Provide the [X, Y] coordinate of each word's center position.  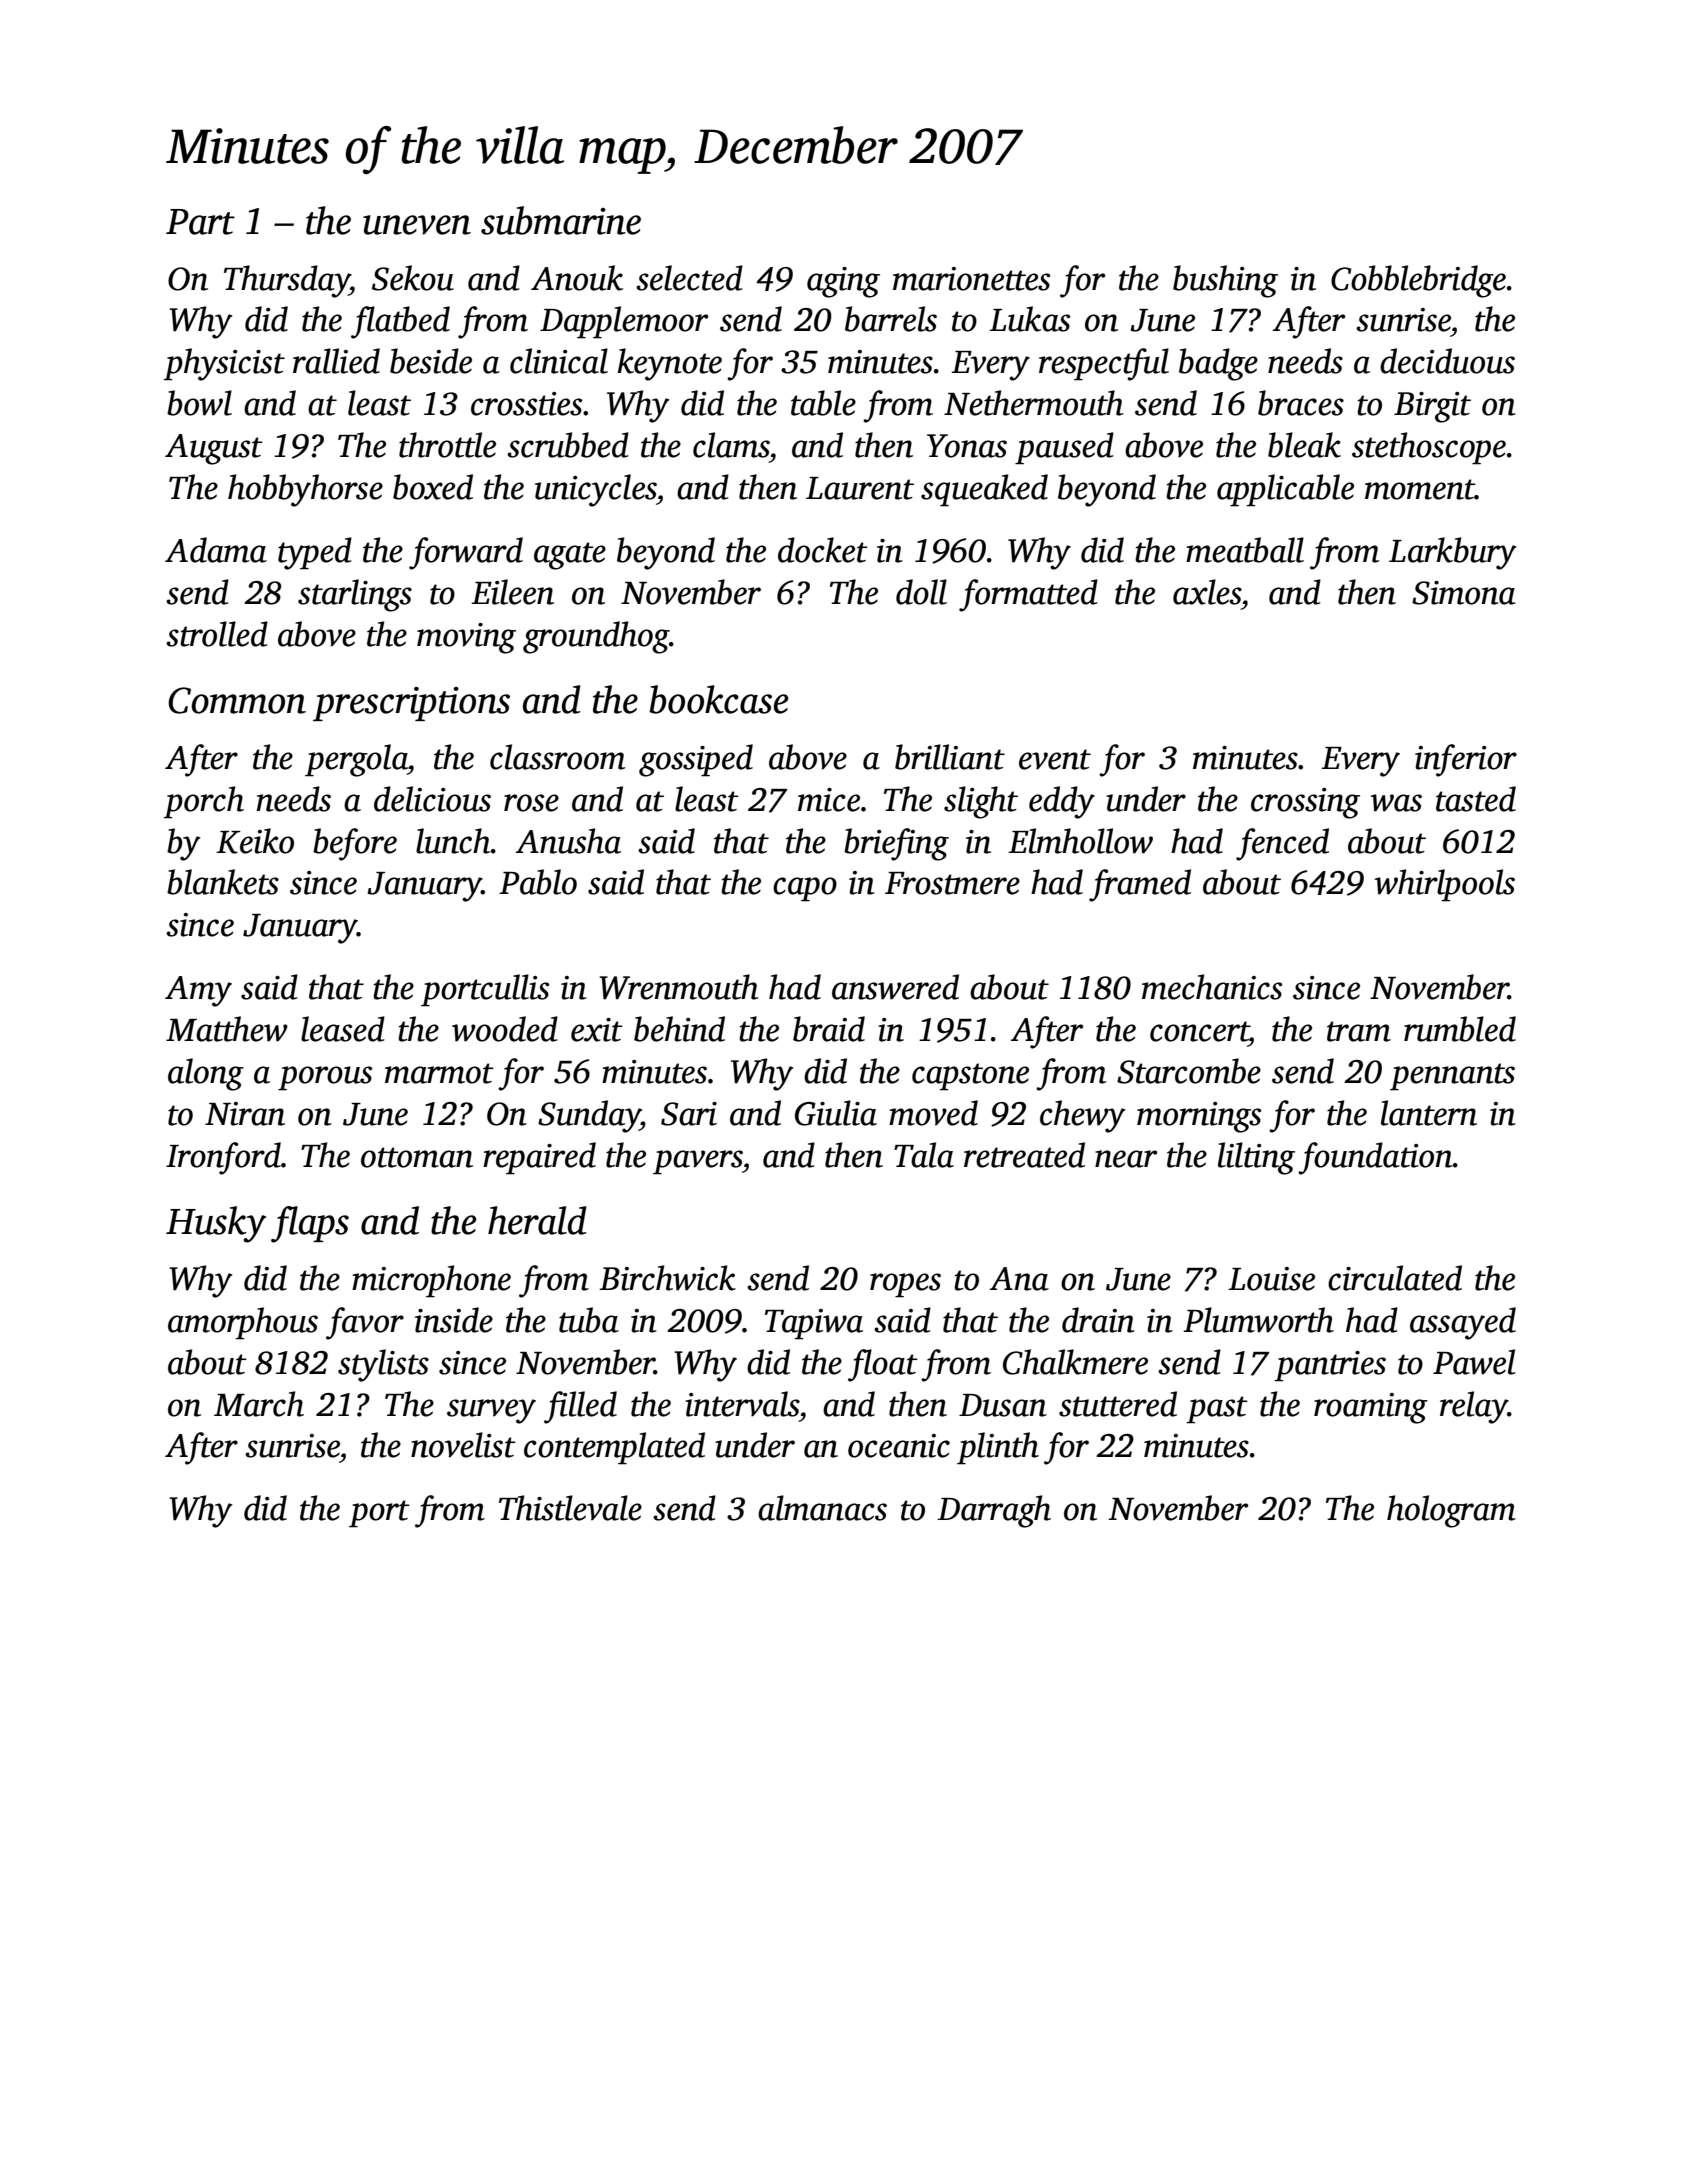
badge [1218, 364]
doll [921, 592]
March [259, 1404]
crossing [1305, 803]
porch [203, 802]
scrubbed [568, 445]
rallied [336, 361]
